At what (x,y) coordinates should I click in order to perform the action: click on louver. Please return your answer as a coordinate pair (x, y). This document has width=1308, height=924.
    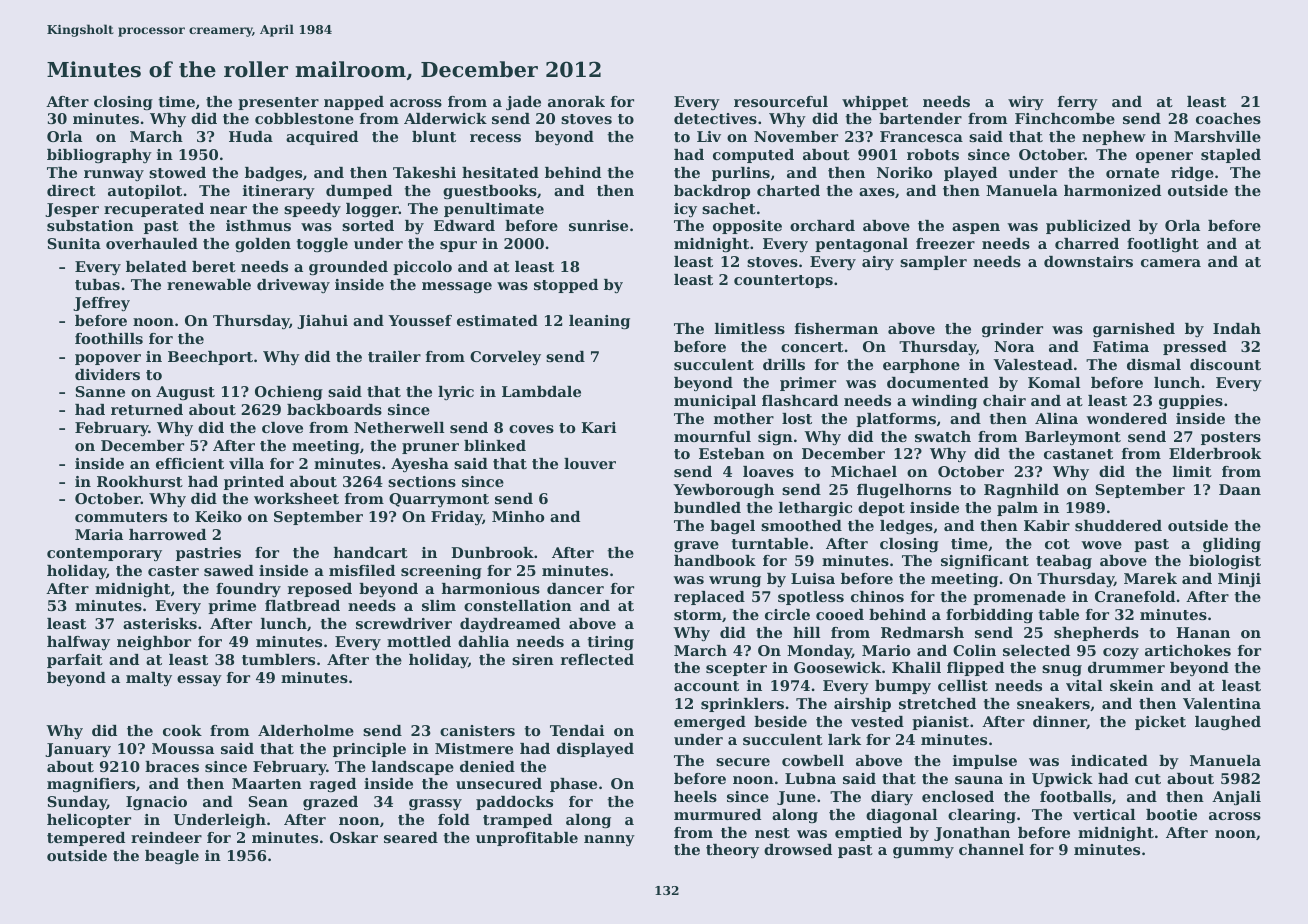
    Looking at the image, I should click on (590, 463).
